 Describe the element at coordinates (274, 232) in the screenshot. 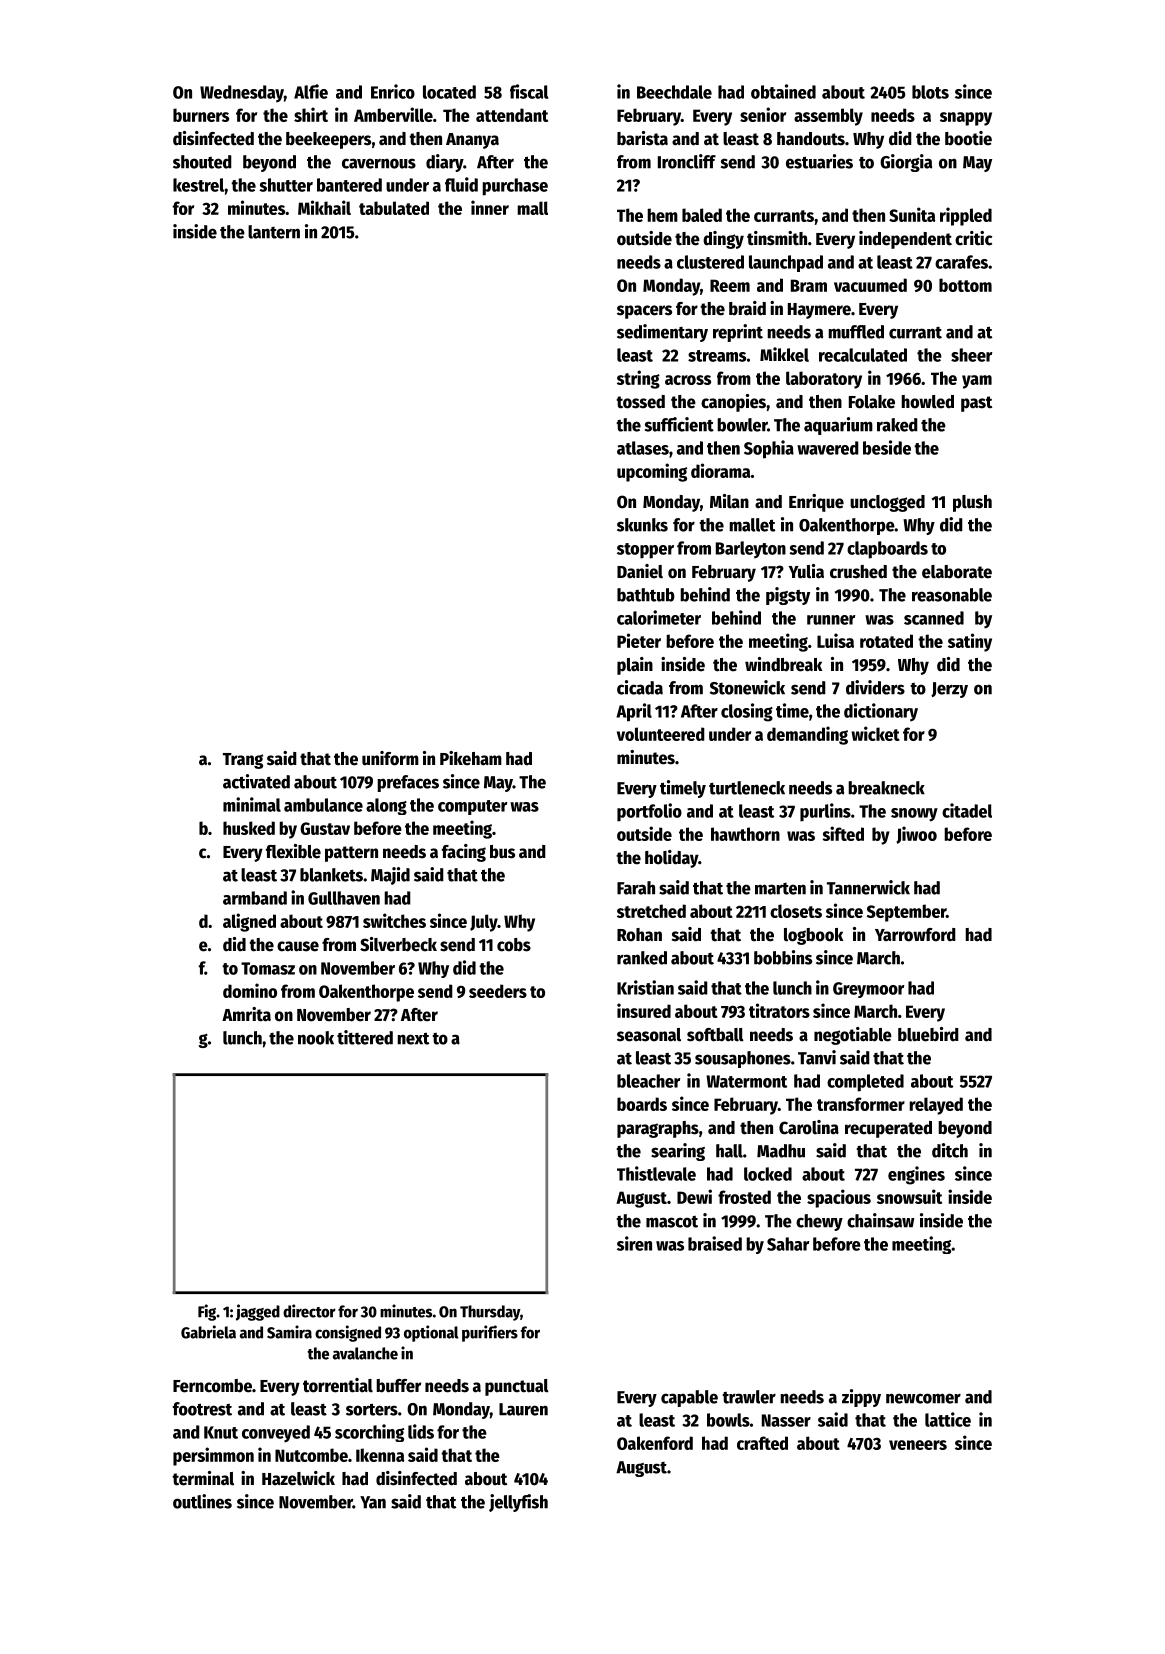

I see `lantern` at that location.
